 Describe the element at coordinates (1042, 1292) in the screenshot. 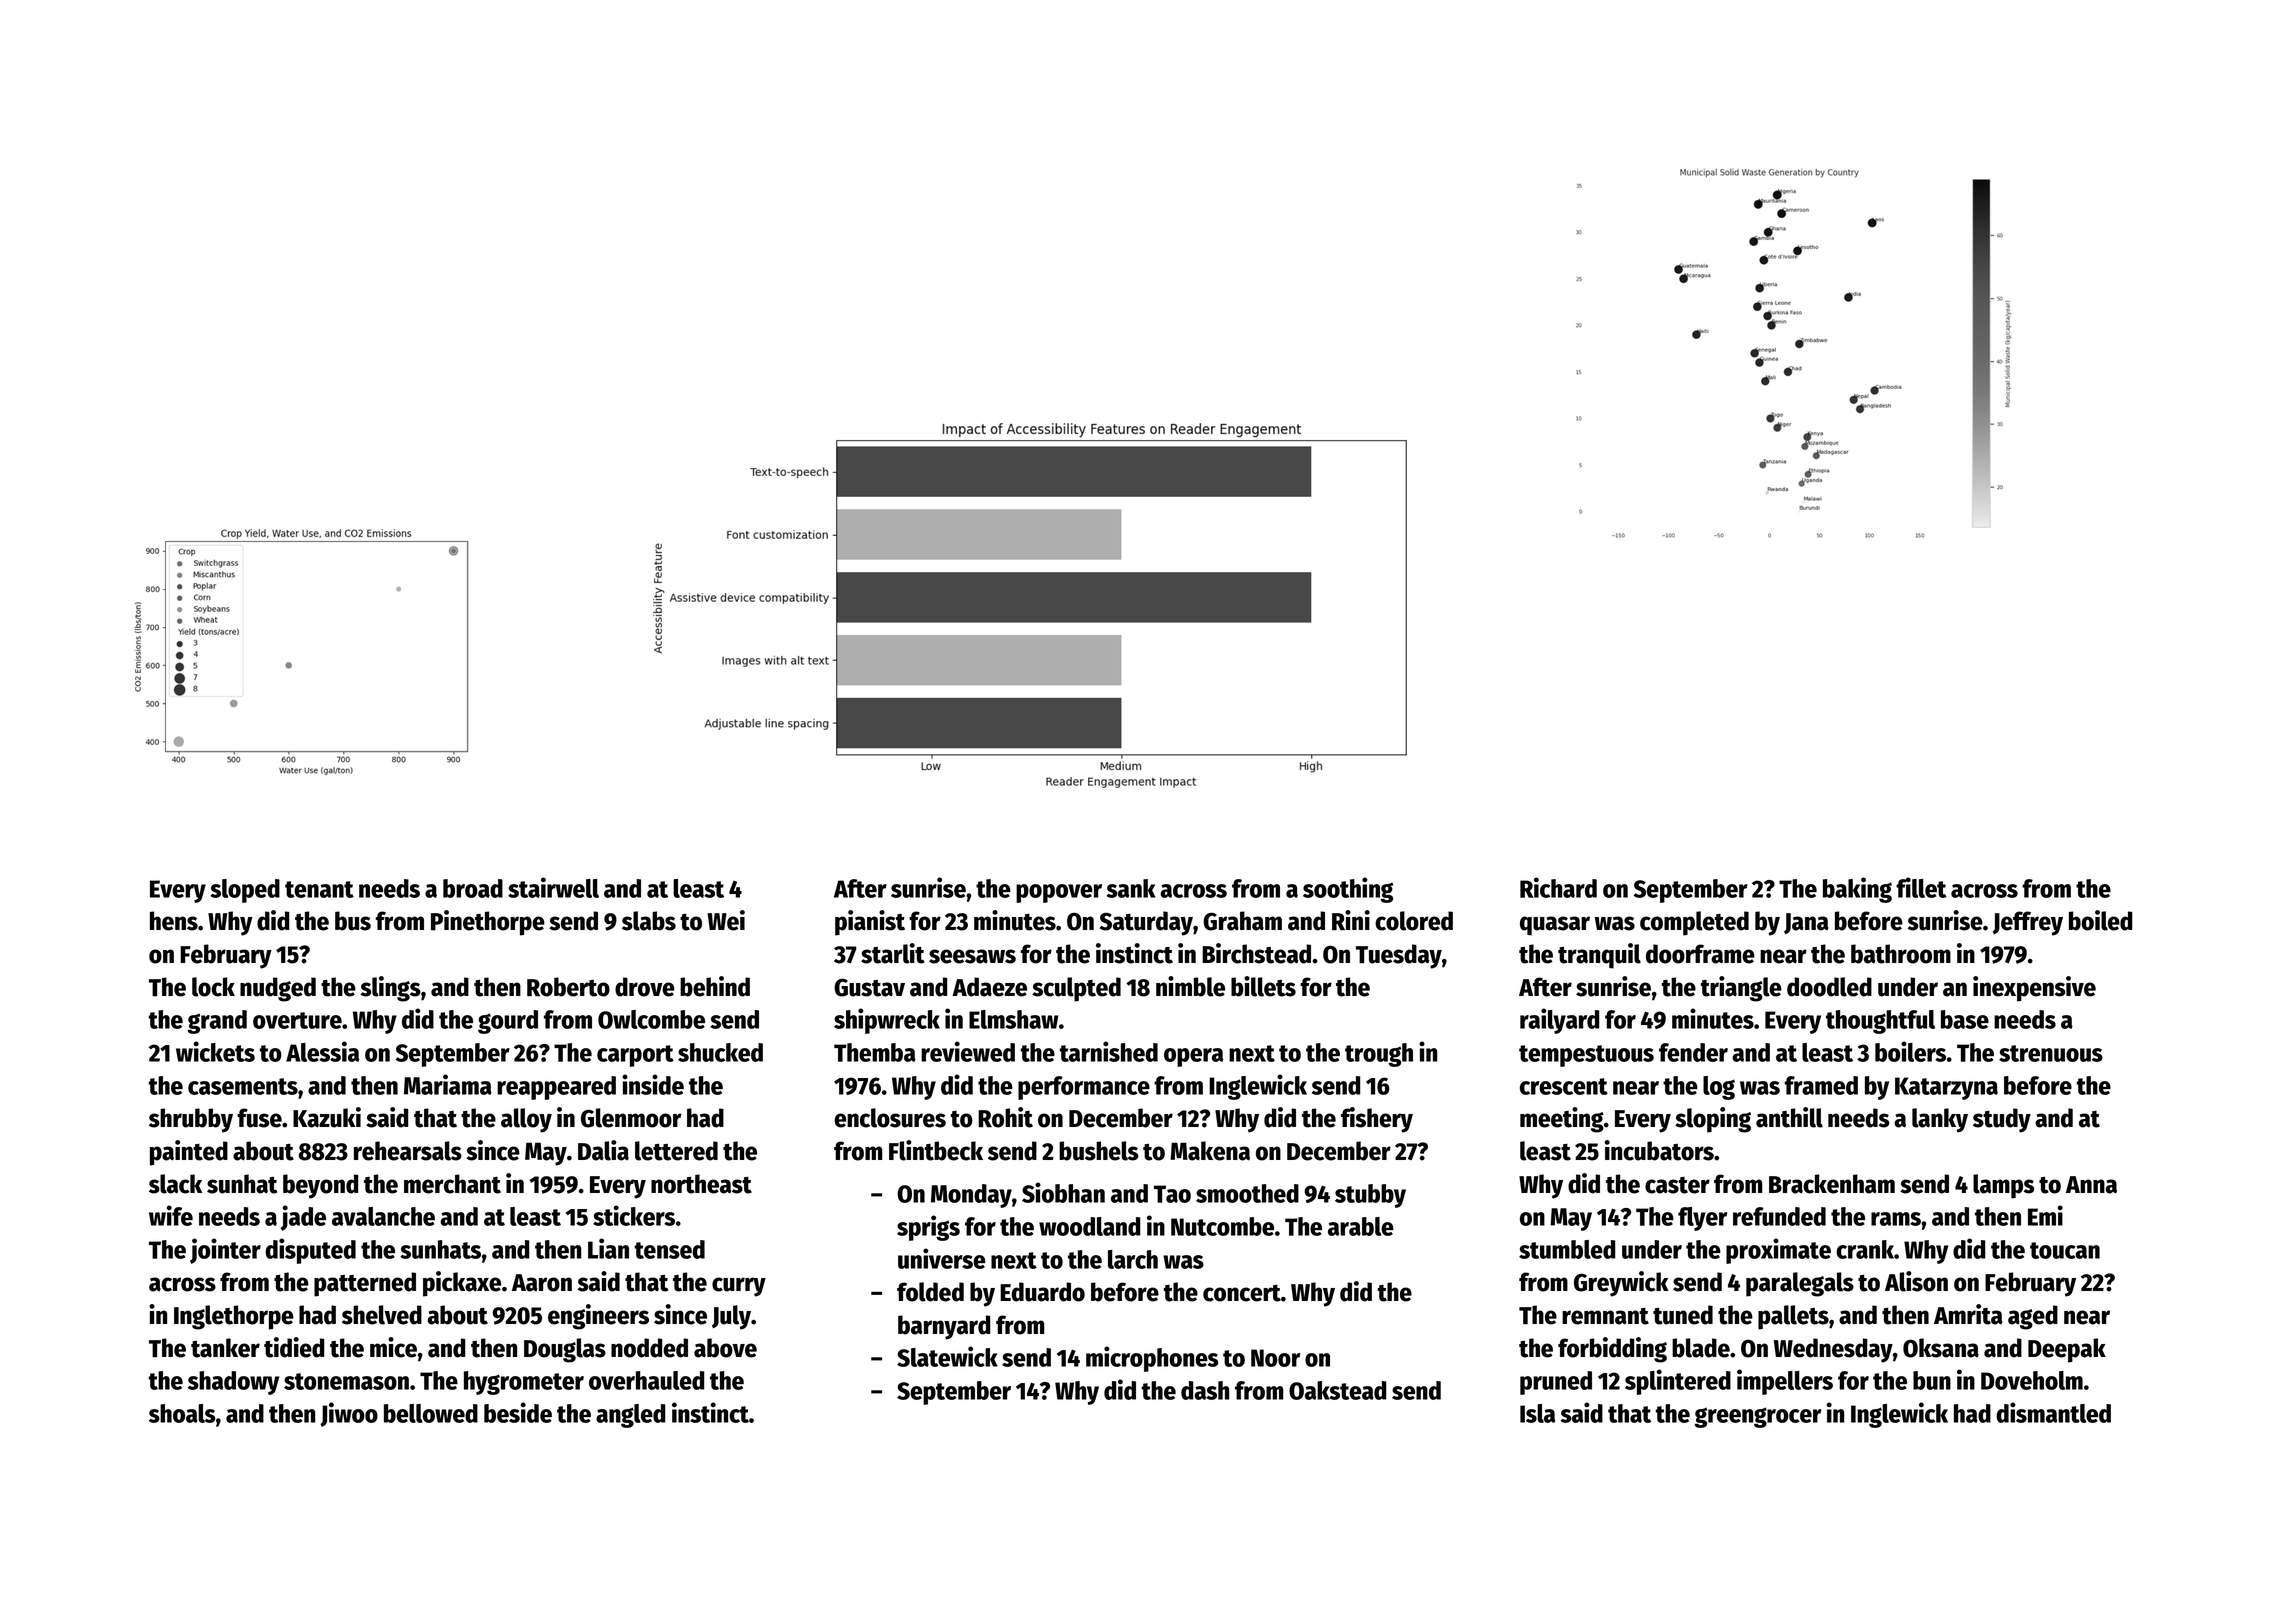

I see `Eduardo` at that location.
